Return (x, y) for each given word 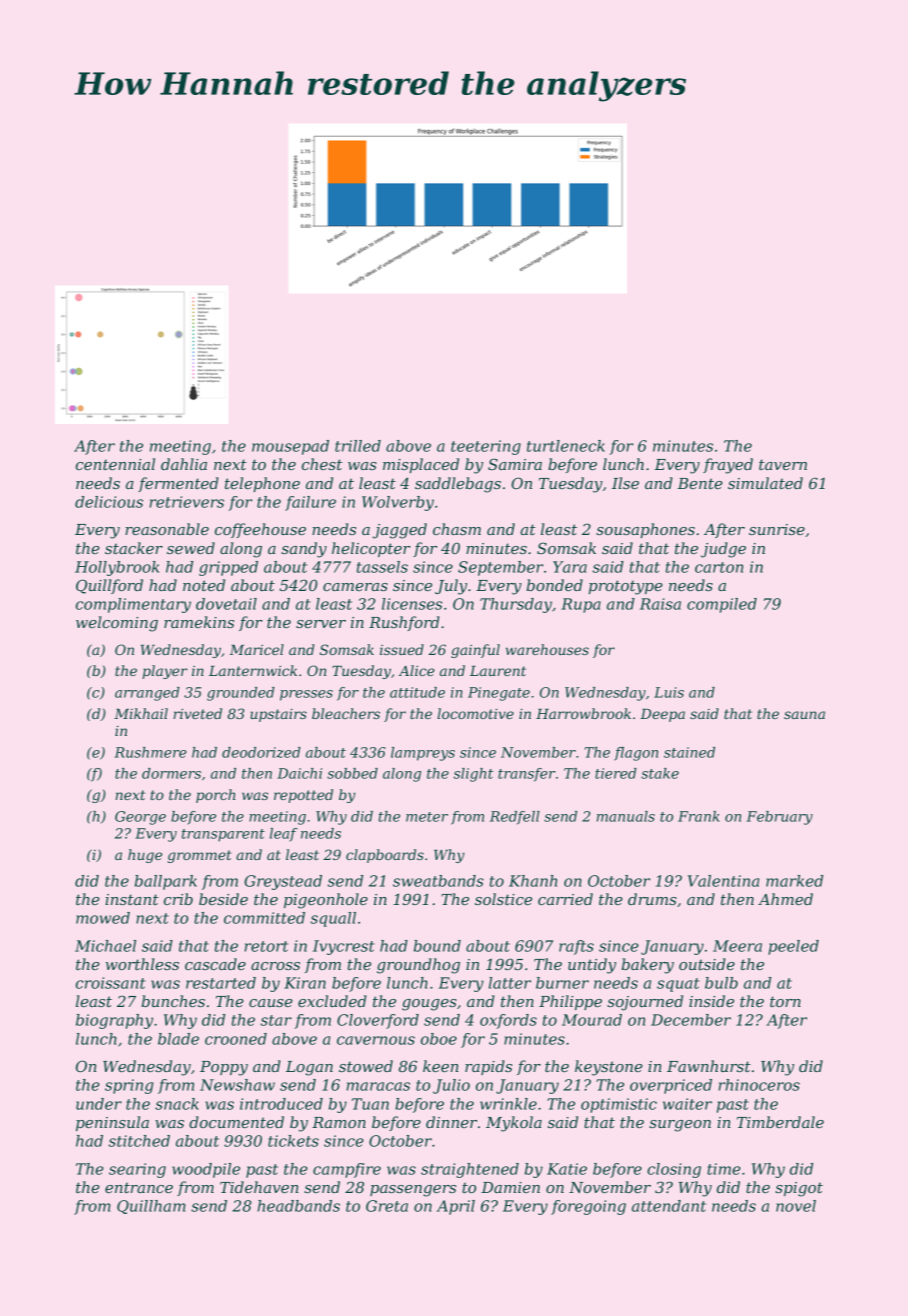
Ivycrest (344, 947)
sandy (304, 550)
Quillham (151, 1207)
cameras (355, 587)
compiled (722, 605)
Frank (699, 816)
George (140, 818)
